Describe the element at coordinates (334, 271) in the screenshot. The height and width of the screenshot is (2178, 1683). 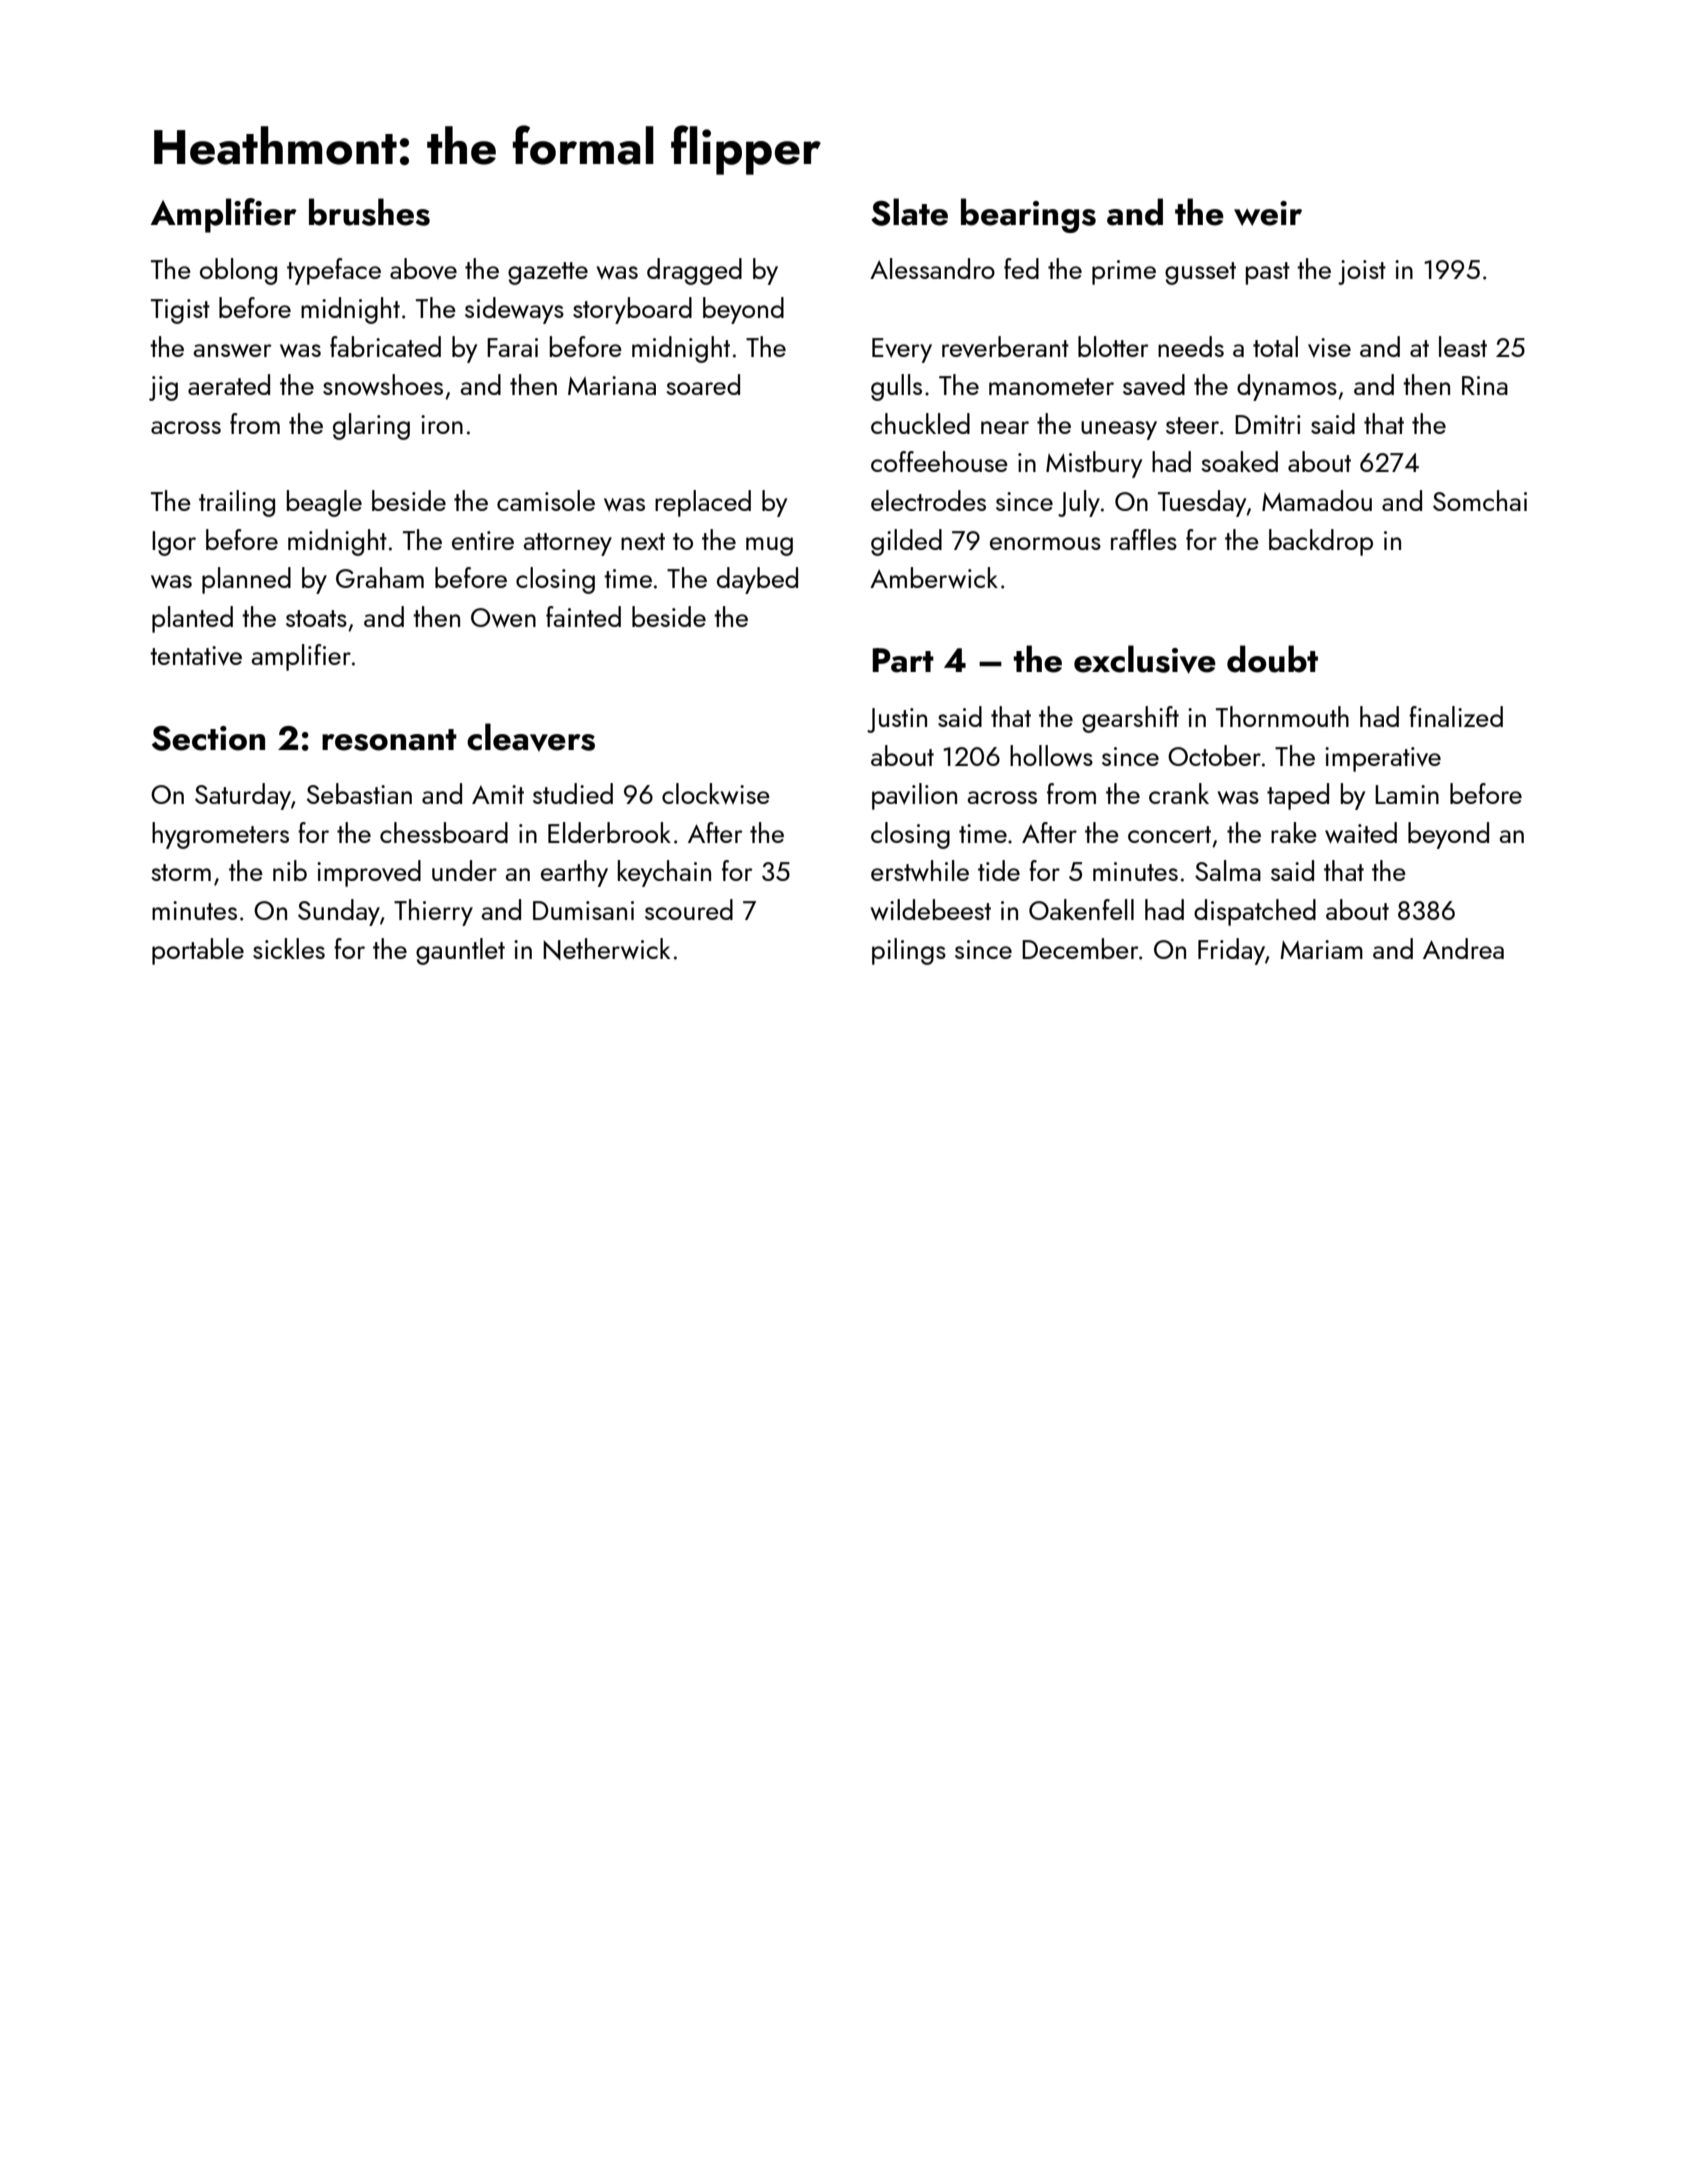
I see `typeface` at that location.
